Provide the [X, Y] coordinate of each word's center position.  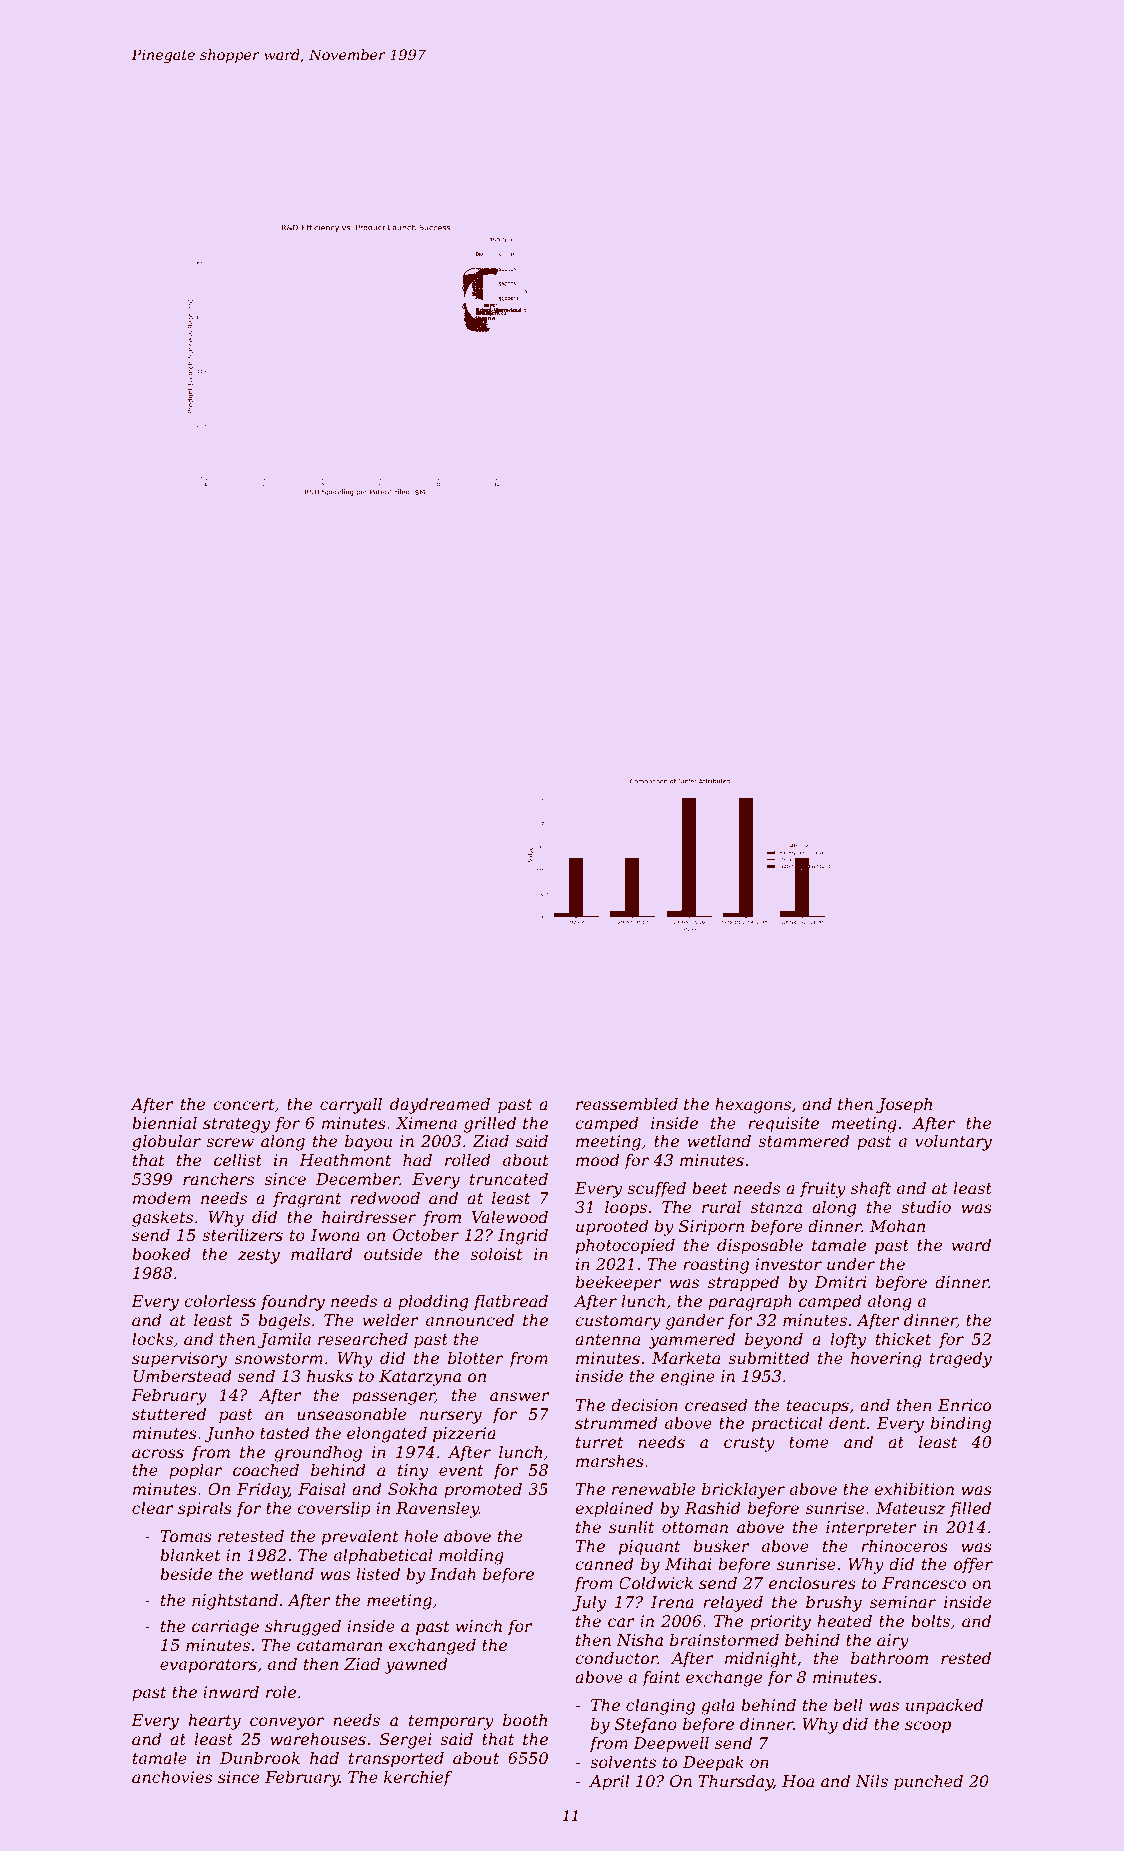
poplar [195, 1472]
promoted [483, 1491]
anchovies [172, 1777]
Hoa [798, 1781]
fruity [823, 1190]
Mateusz [910, 1508]
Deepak [713, 1764]
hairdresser [369, 1217]
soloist [496, 1254]
